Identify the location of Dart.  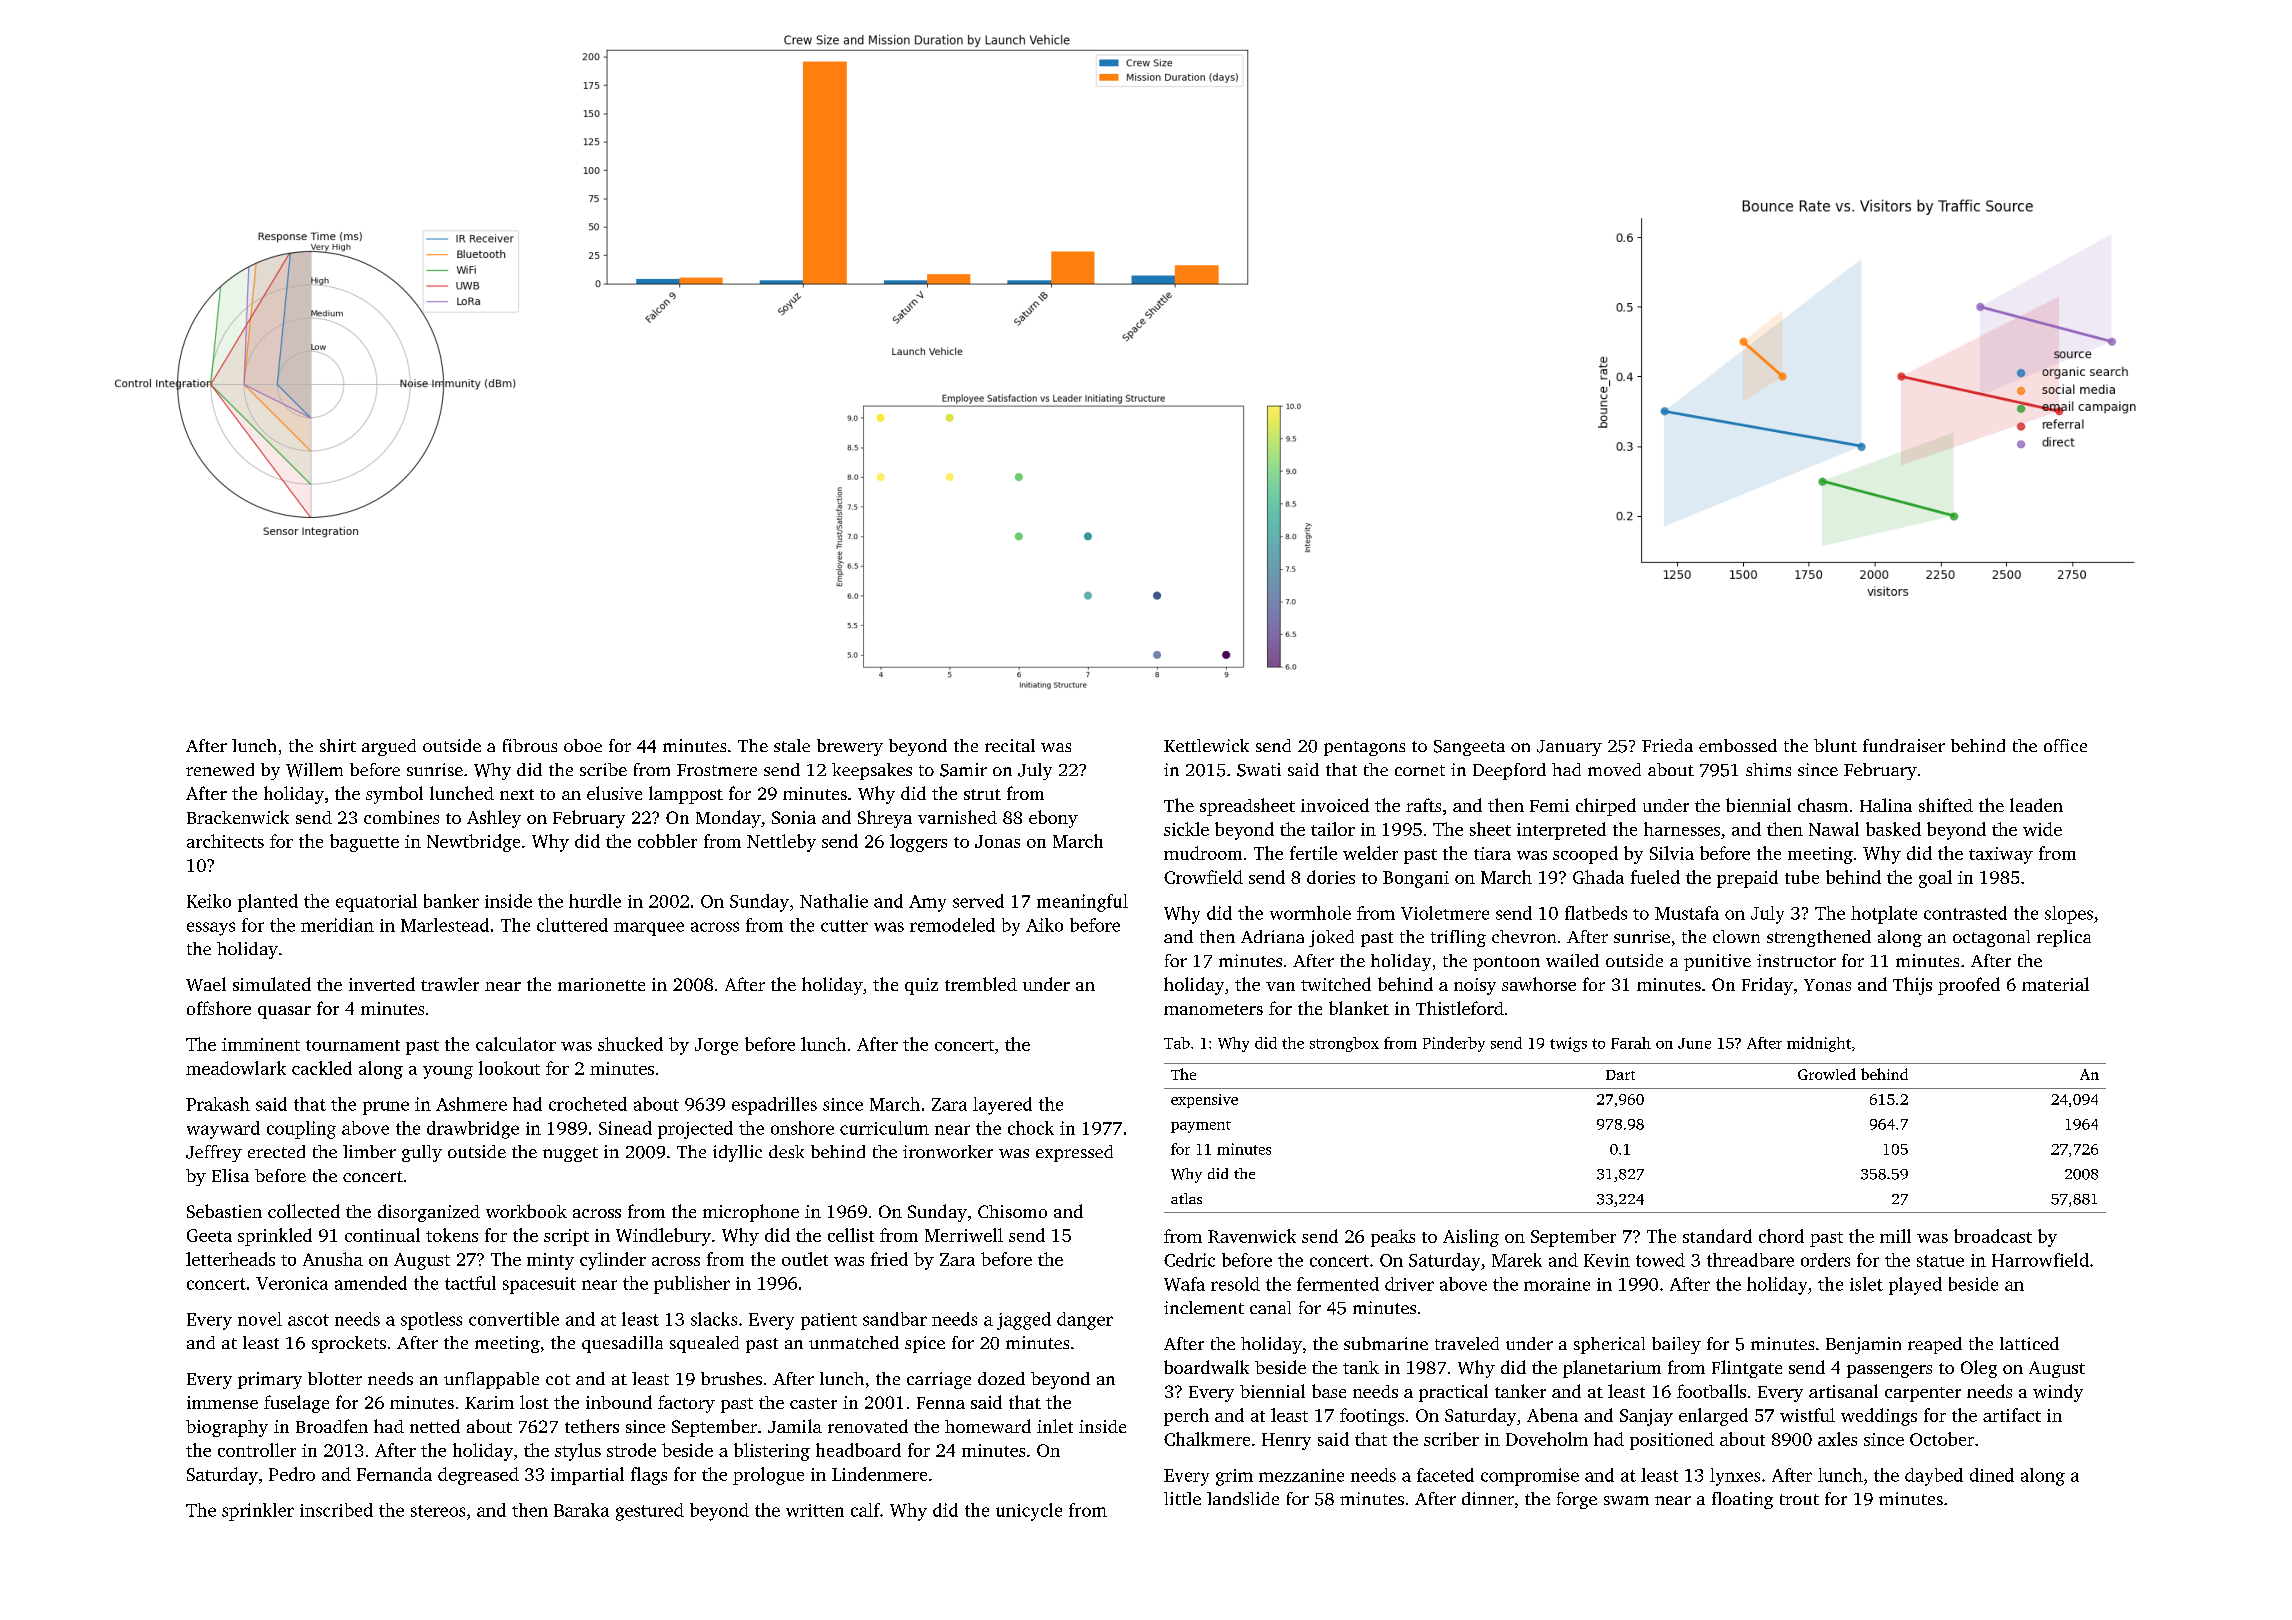
(1620, 1075).
